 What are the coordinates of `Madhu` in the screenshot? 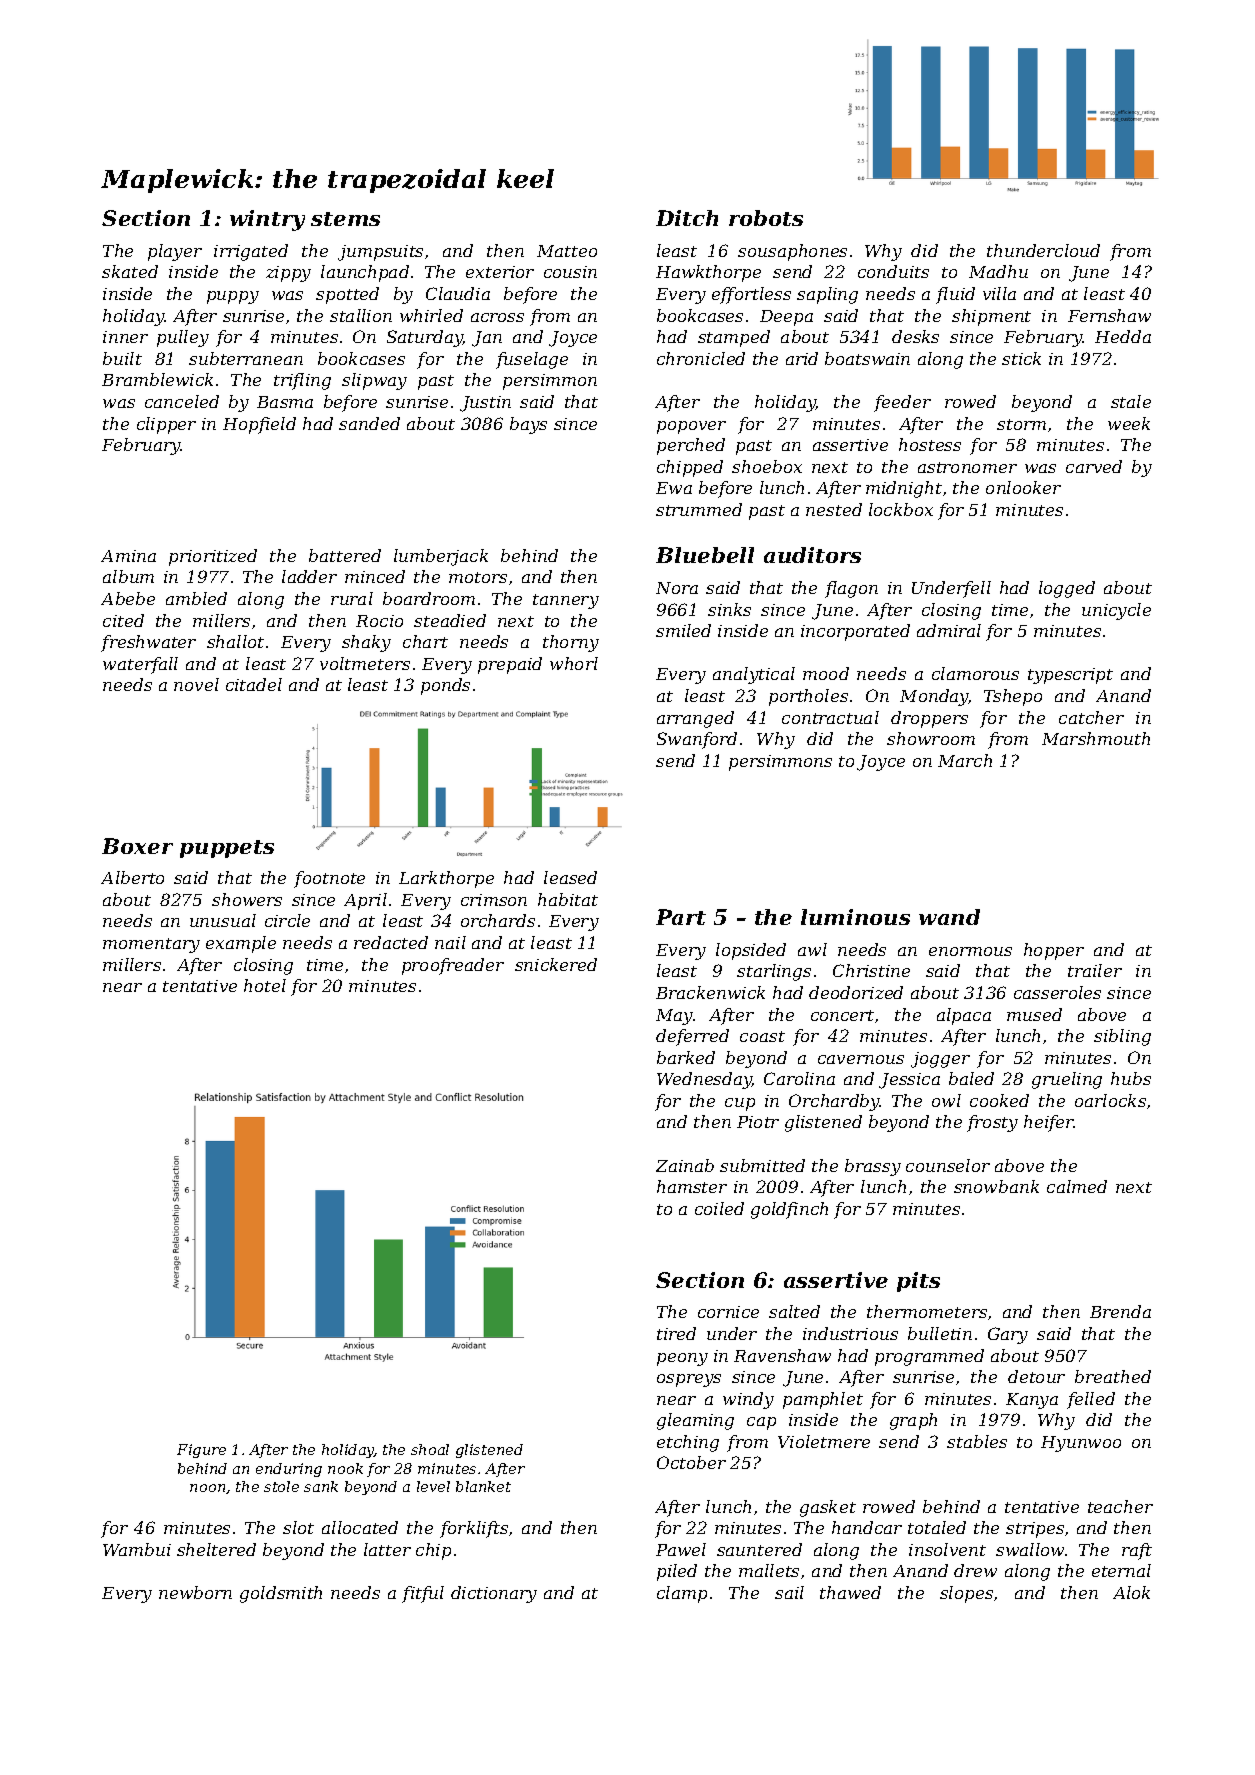 It's located at (998, 271).
